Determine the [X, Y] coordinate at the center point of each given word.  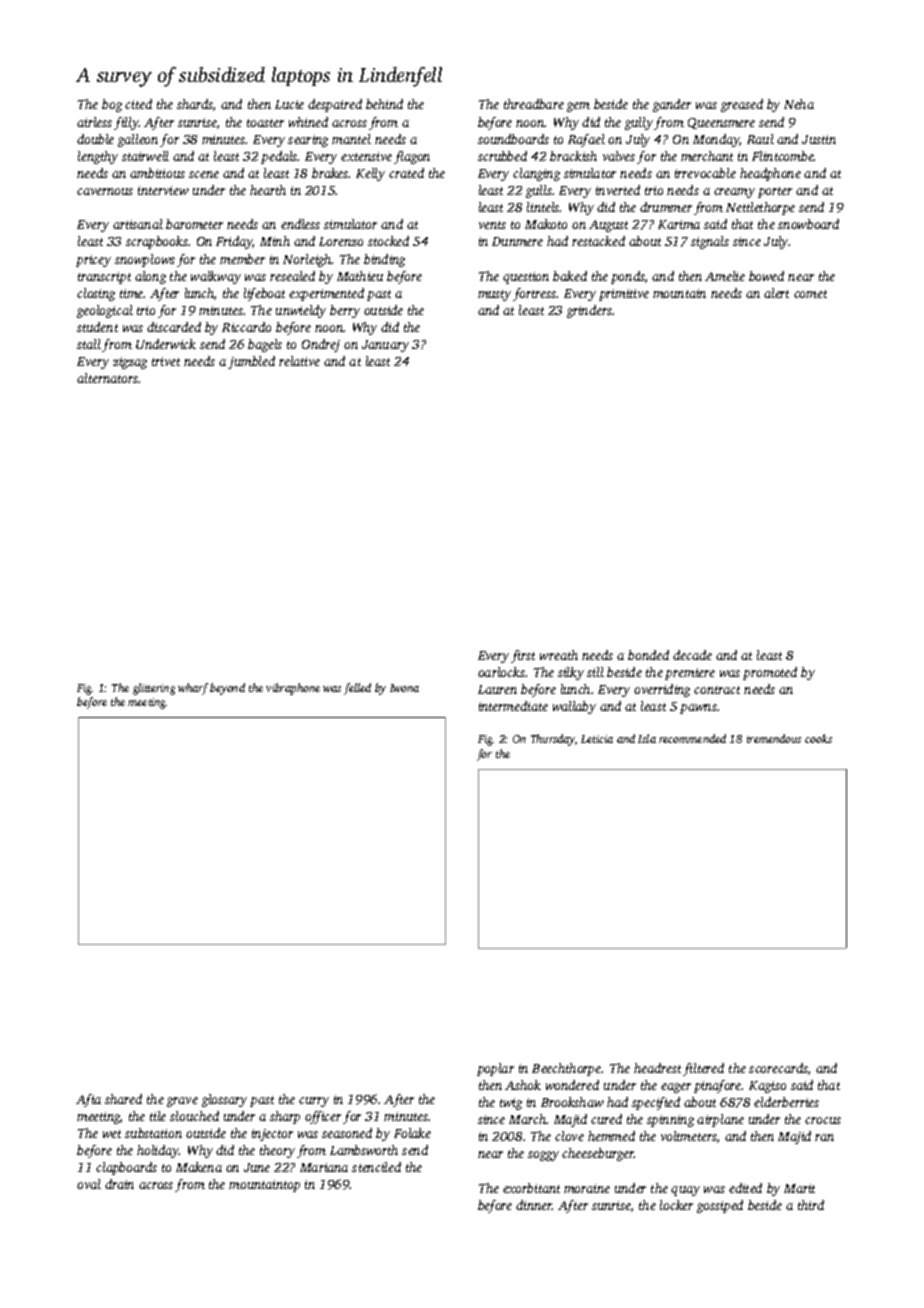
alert [776, 293]
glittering [154, 689]
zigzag [130, 363]
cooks [818, 738]
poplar [495, 1069]
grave [182, 1102]
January [385, 346]
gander [672, 105]
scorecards [778, 1068]
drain [119, 1184]
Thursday [553, 740]
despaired [335, 105]
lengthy [98, 157]
